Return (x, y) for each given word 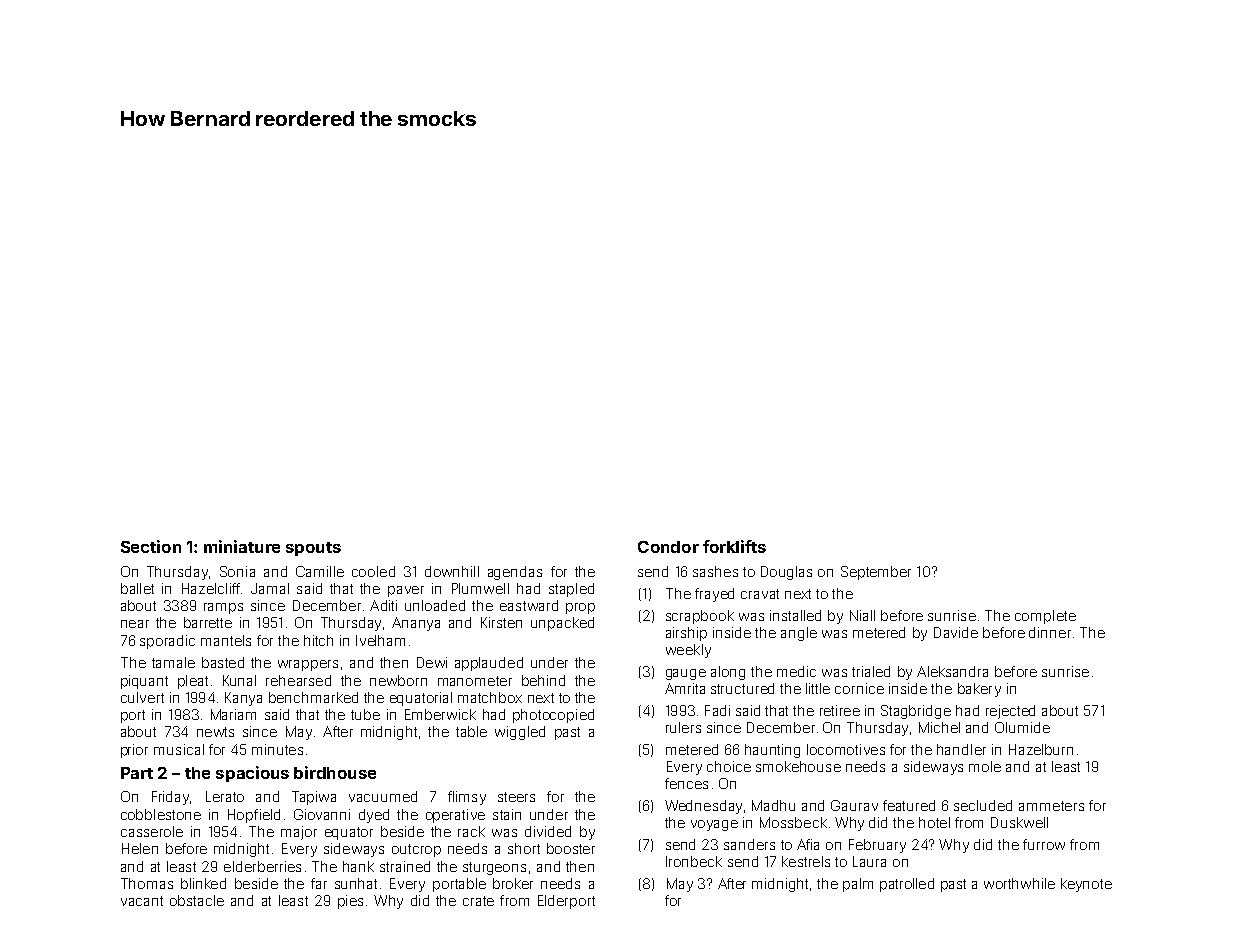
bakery (979, 690)
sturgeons (494, 868)
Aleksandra (952, 671)
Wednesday (703, 807)
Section (151, 546)
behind (543, 680)
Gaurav (854, 805)
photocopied (553, 716)
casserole (152, 831)
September (876, 573)
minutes (277, 749)
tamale (173, 662)
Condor (668, 547)
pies (350, 902)
